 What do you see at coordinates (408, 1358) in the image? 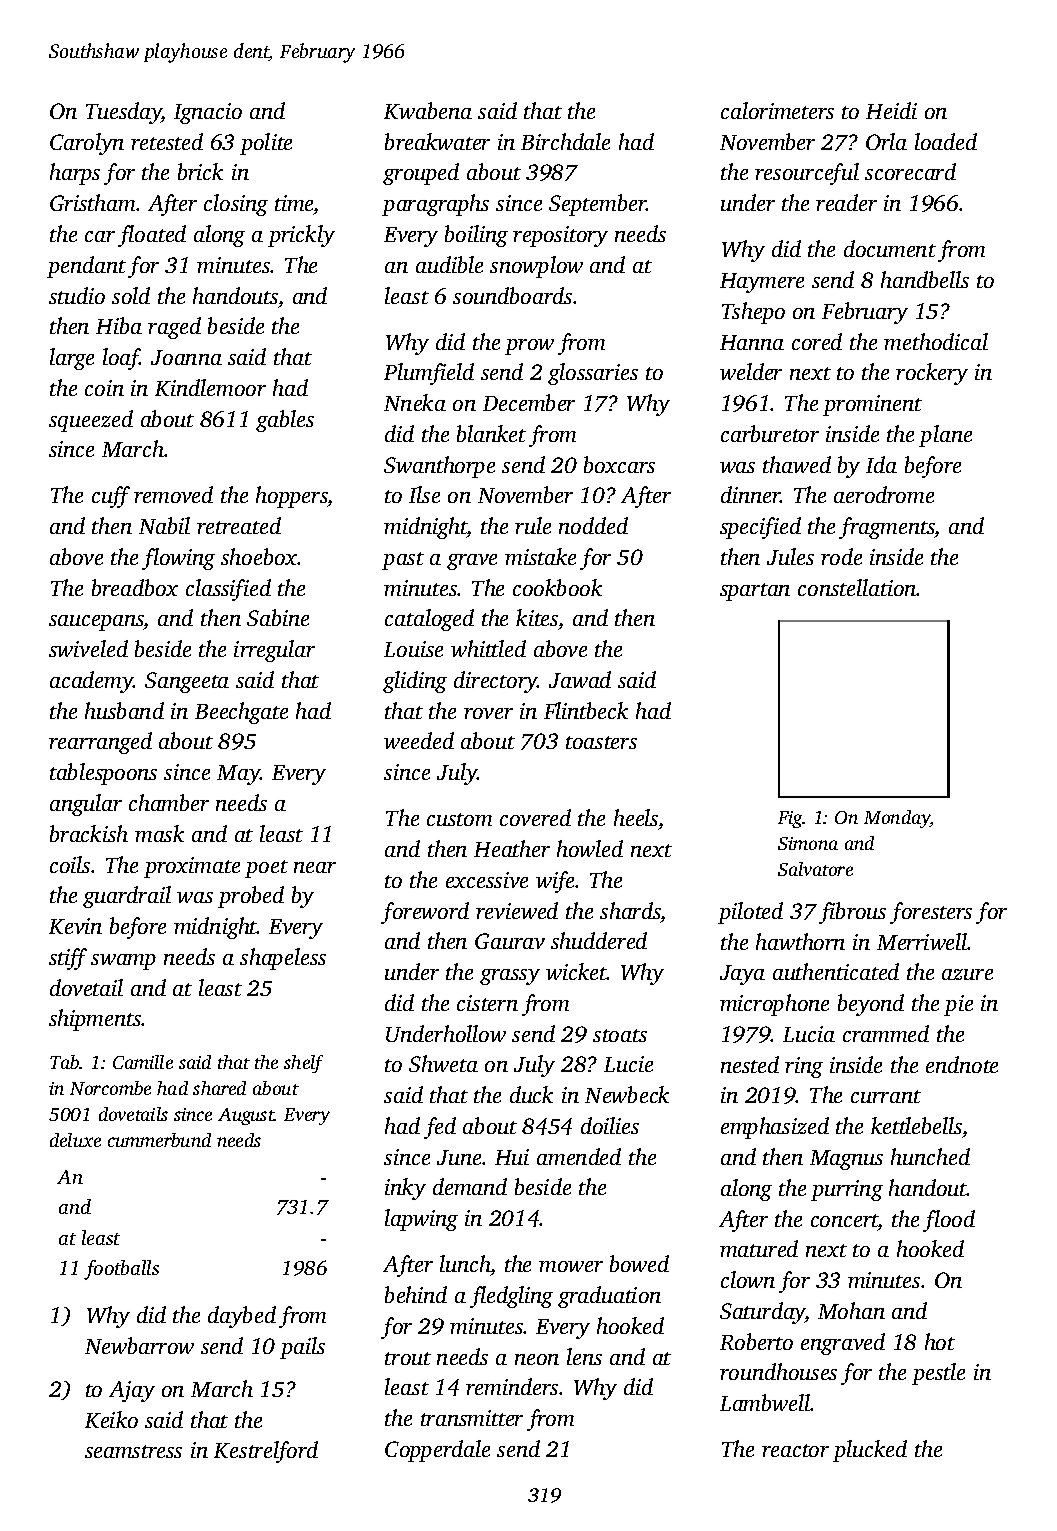
I see `trout` at bounding box center [408, 1358].
